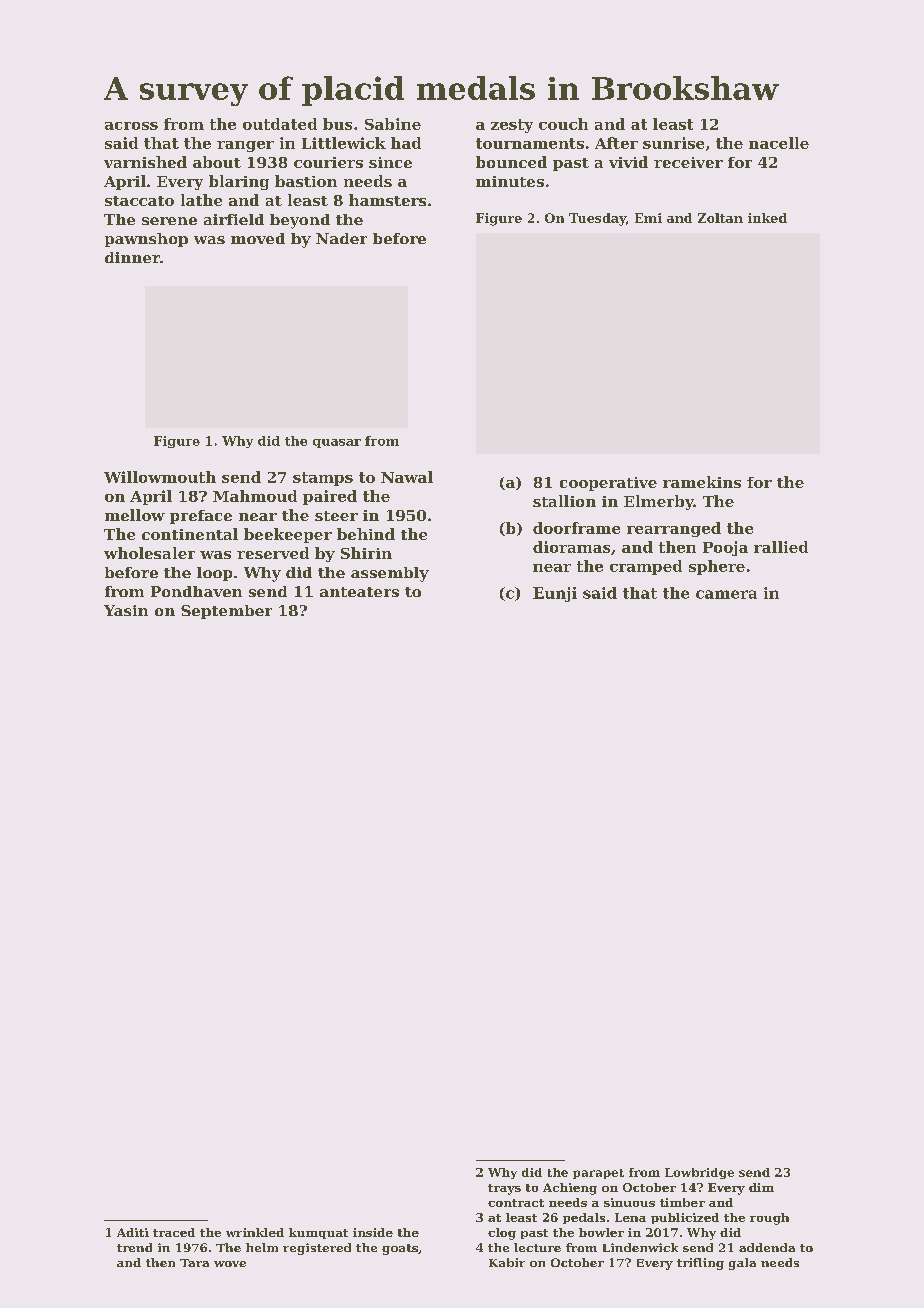 The width and height of the screenshot is (924, 1308). What do you see at coordinates (702, 482) in the screenshot?
I see `ramekins` at bounding box center [702, 482].
